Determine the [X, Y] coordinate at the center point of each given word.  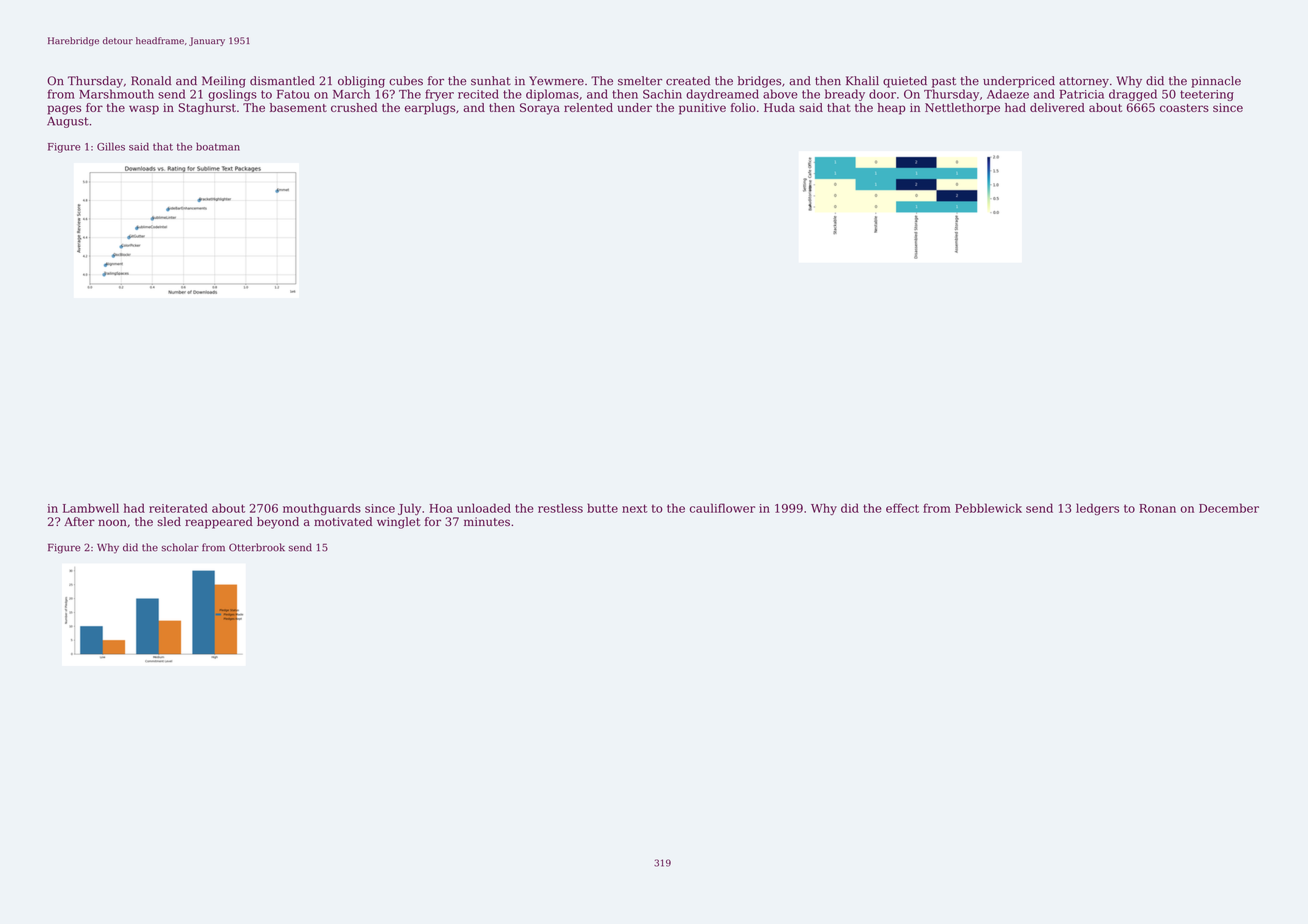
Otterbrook [257, 547]
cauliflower [722, 508]
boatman [218, 146]
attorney [1084, 82]
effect [902, 508]
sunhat [491, 81]
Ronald [151, 81]
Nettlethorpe [962, 109]
